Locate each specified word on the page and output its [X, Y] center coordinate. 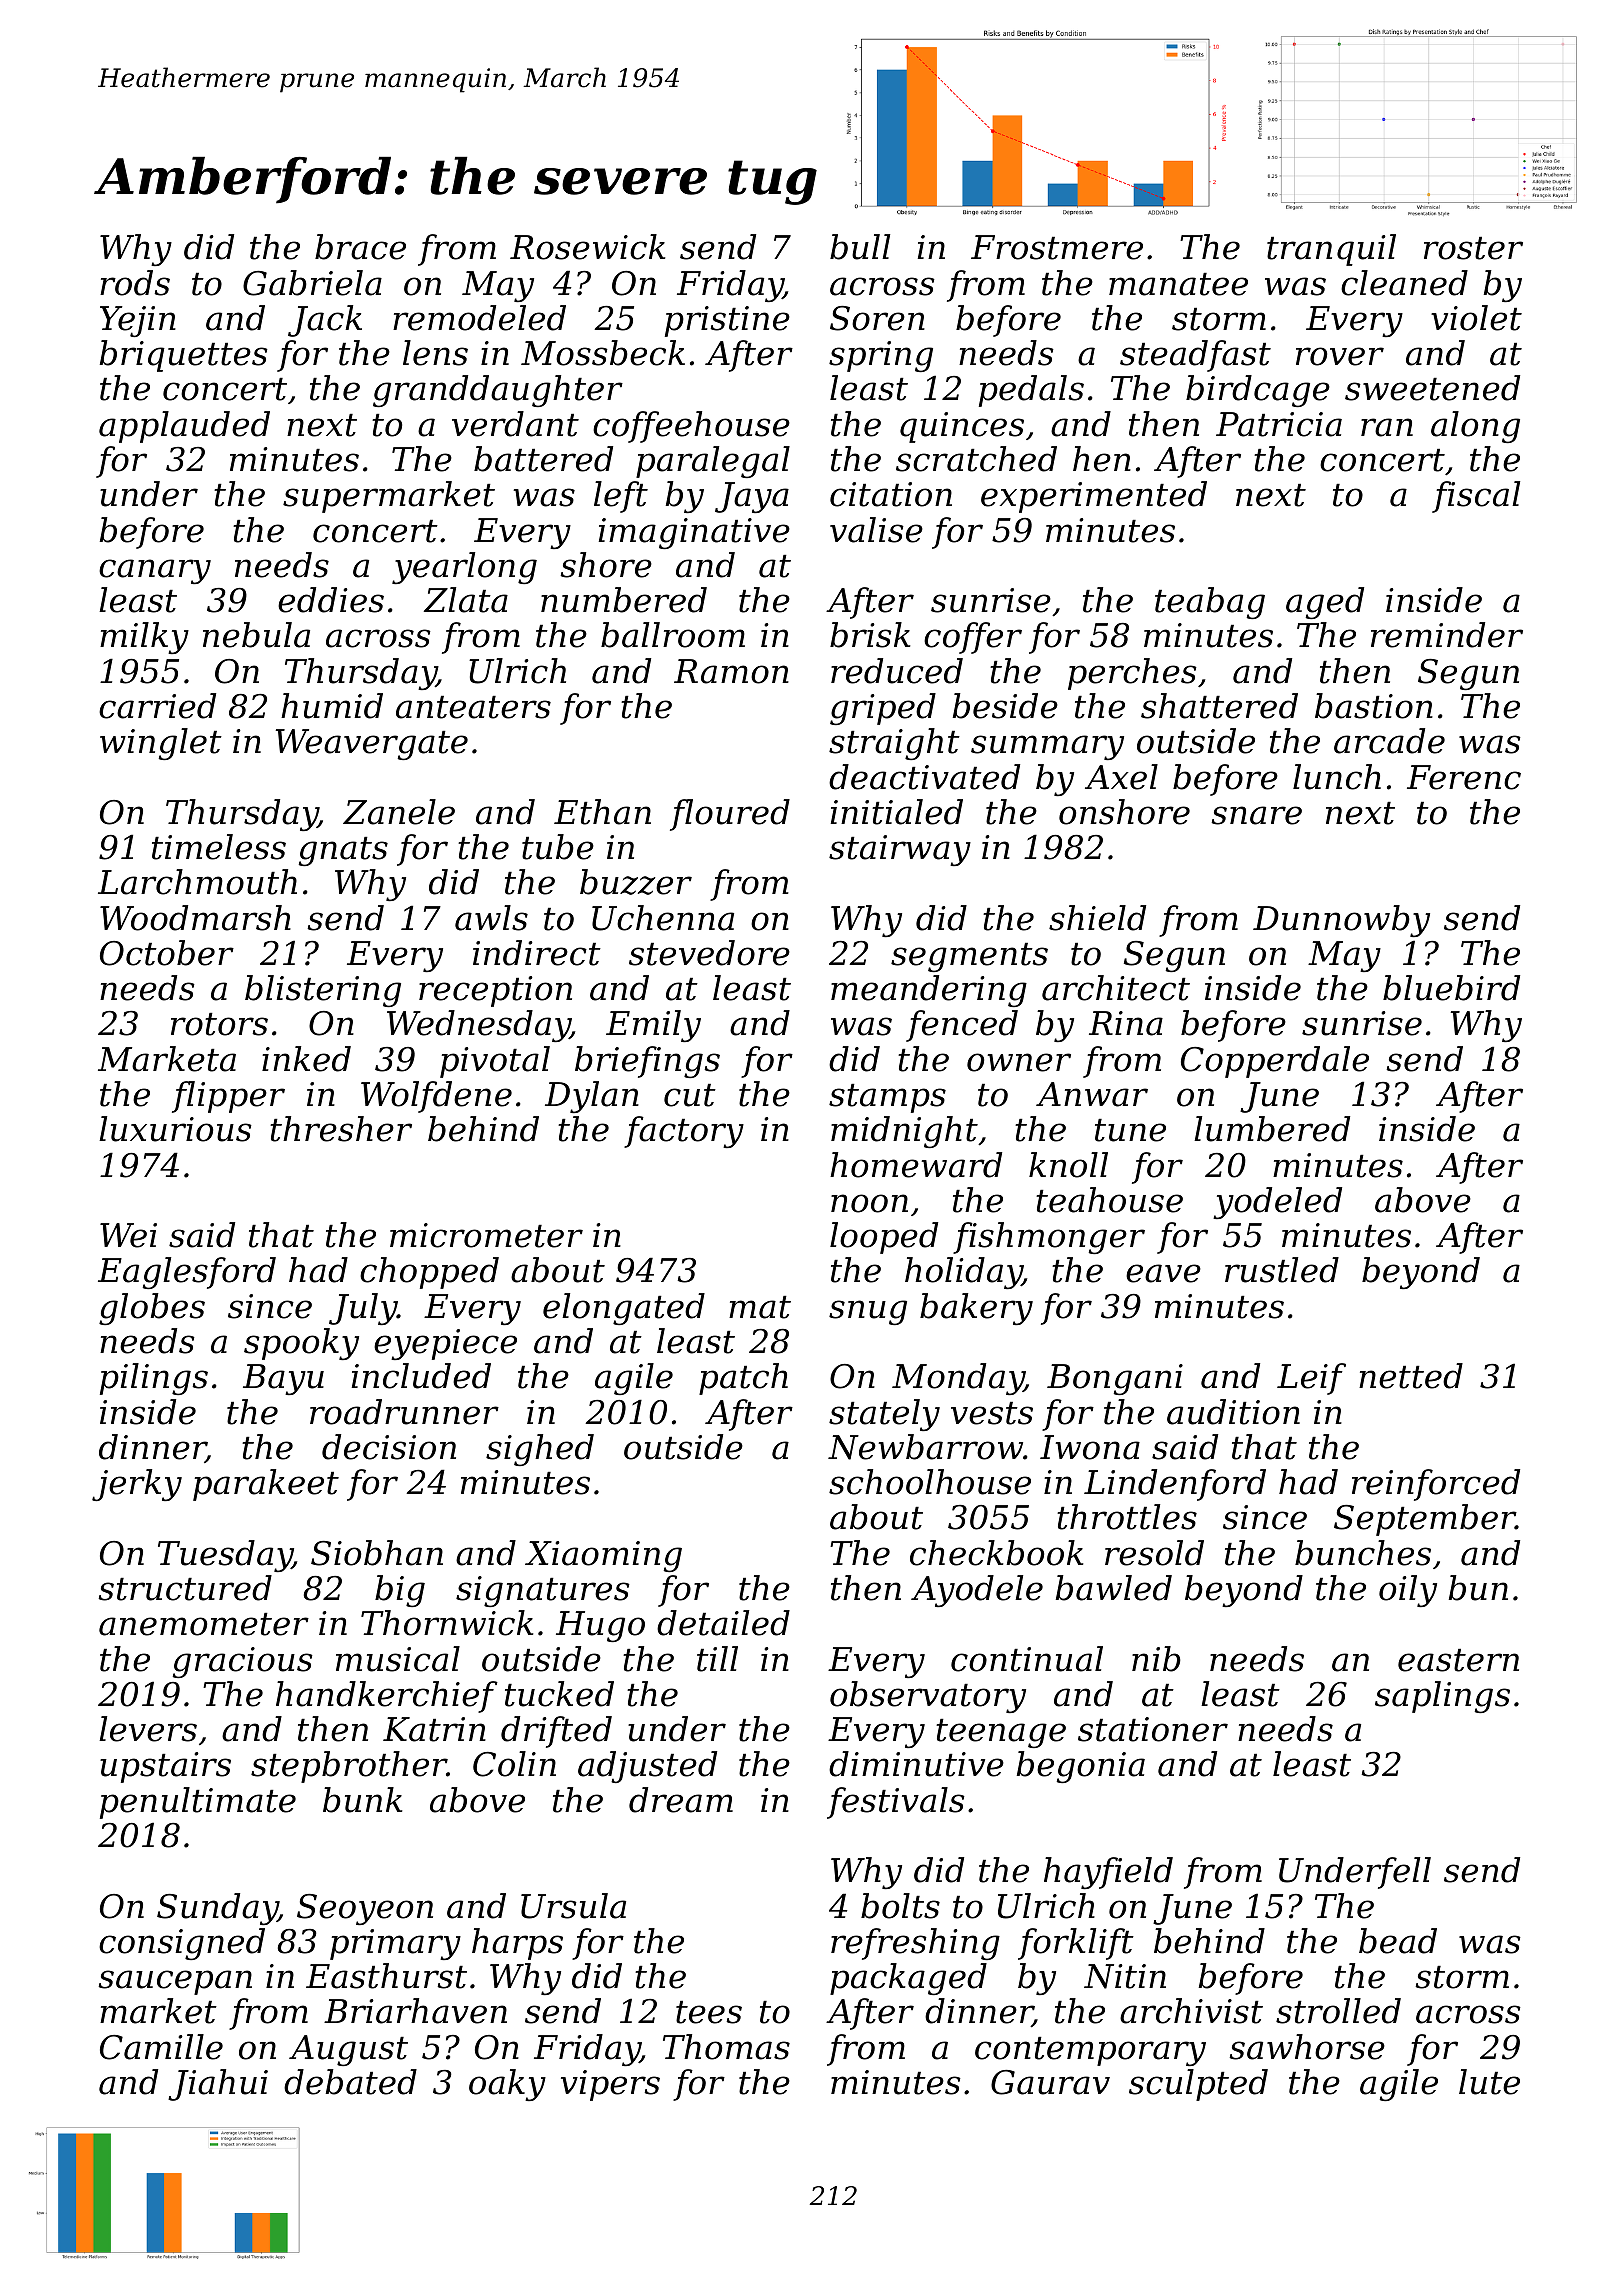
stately [884, 1415]
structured [185, 1588]
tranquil [1331, 250]
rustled [1282, 1270]
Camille [161, 2047]
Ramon [731, 671]
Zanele [399, 812]
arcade [1389, 741]
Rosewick [587, 247]
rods [135, 283]
